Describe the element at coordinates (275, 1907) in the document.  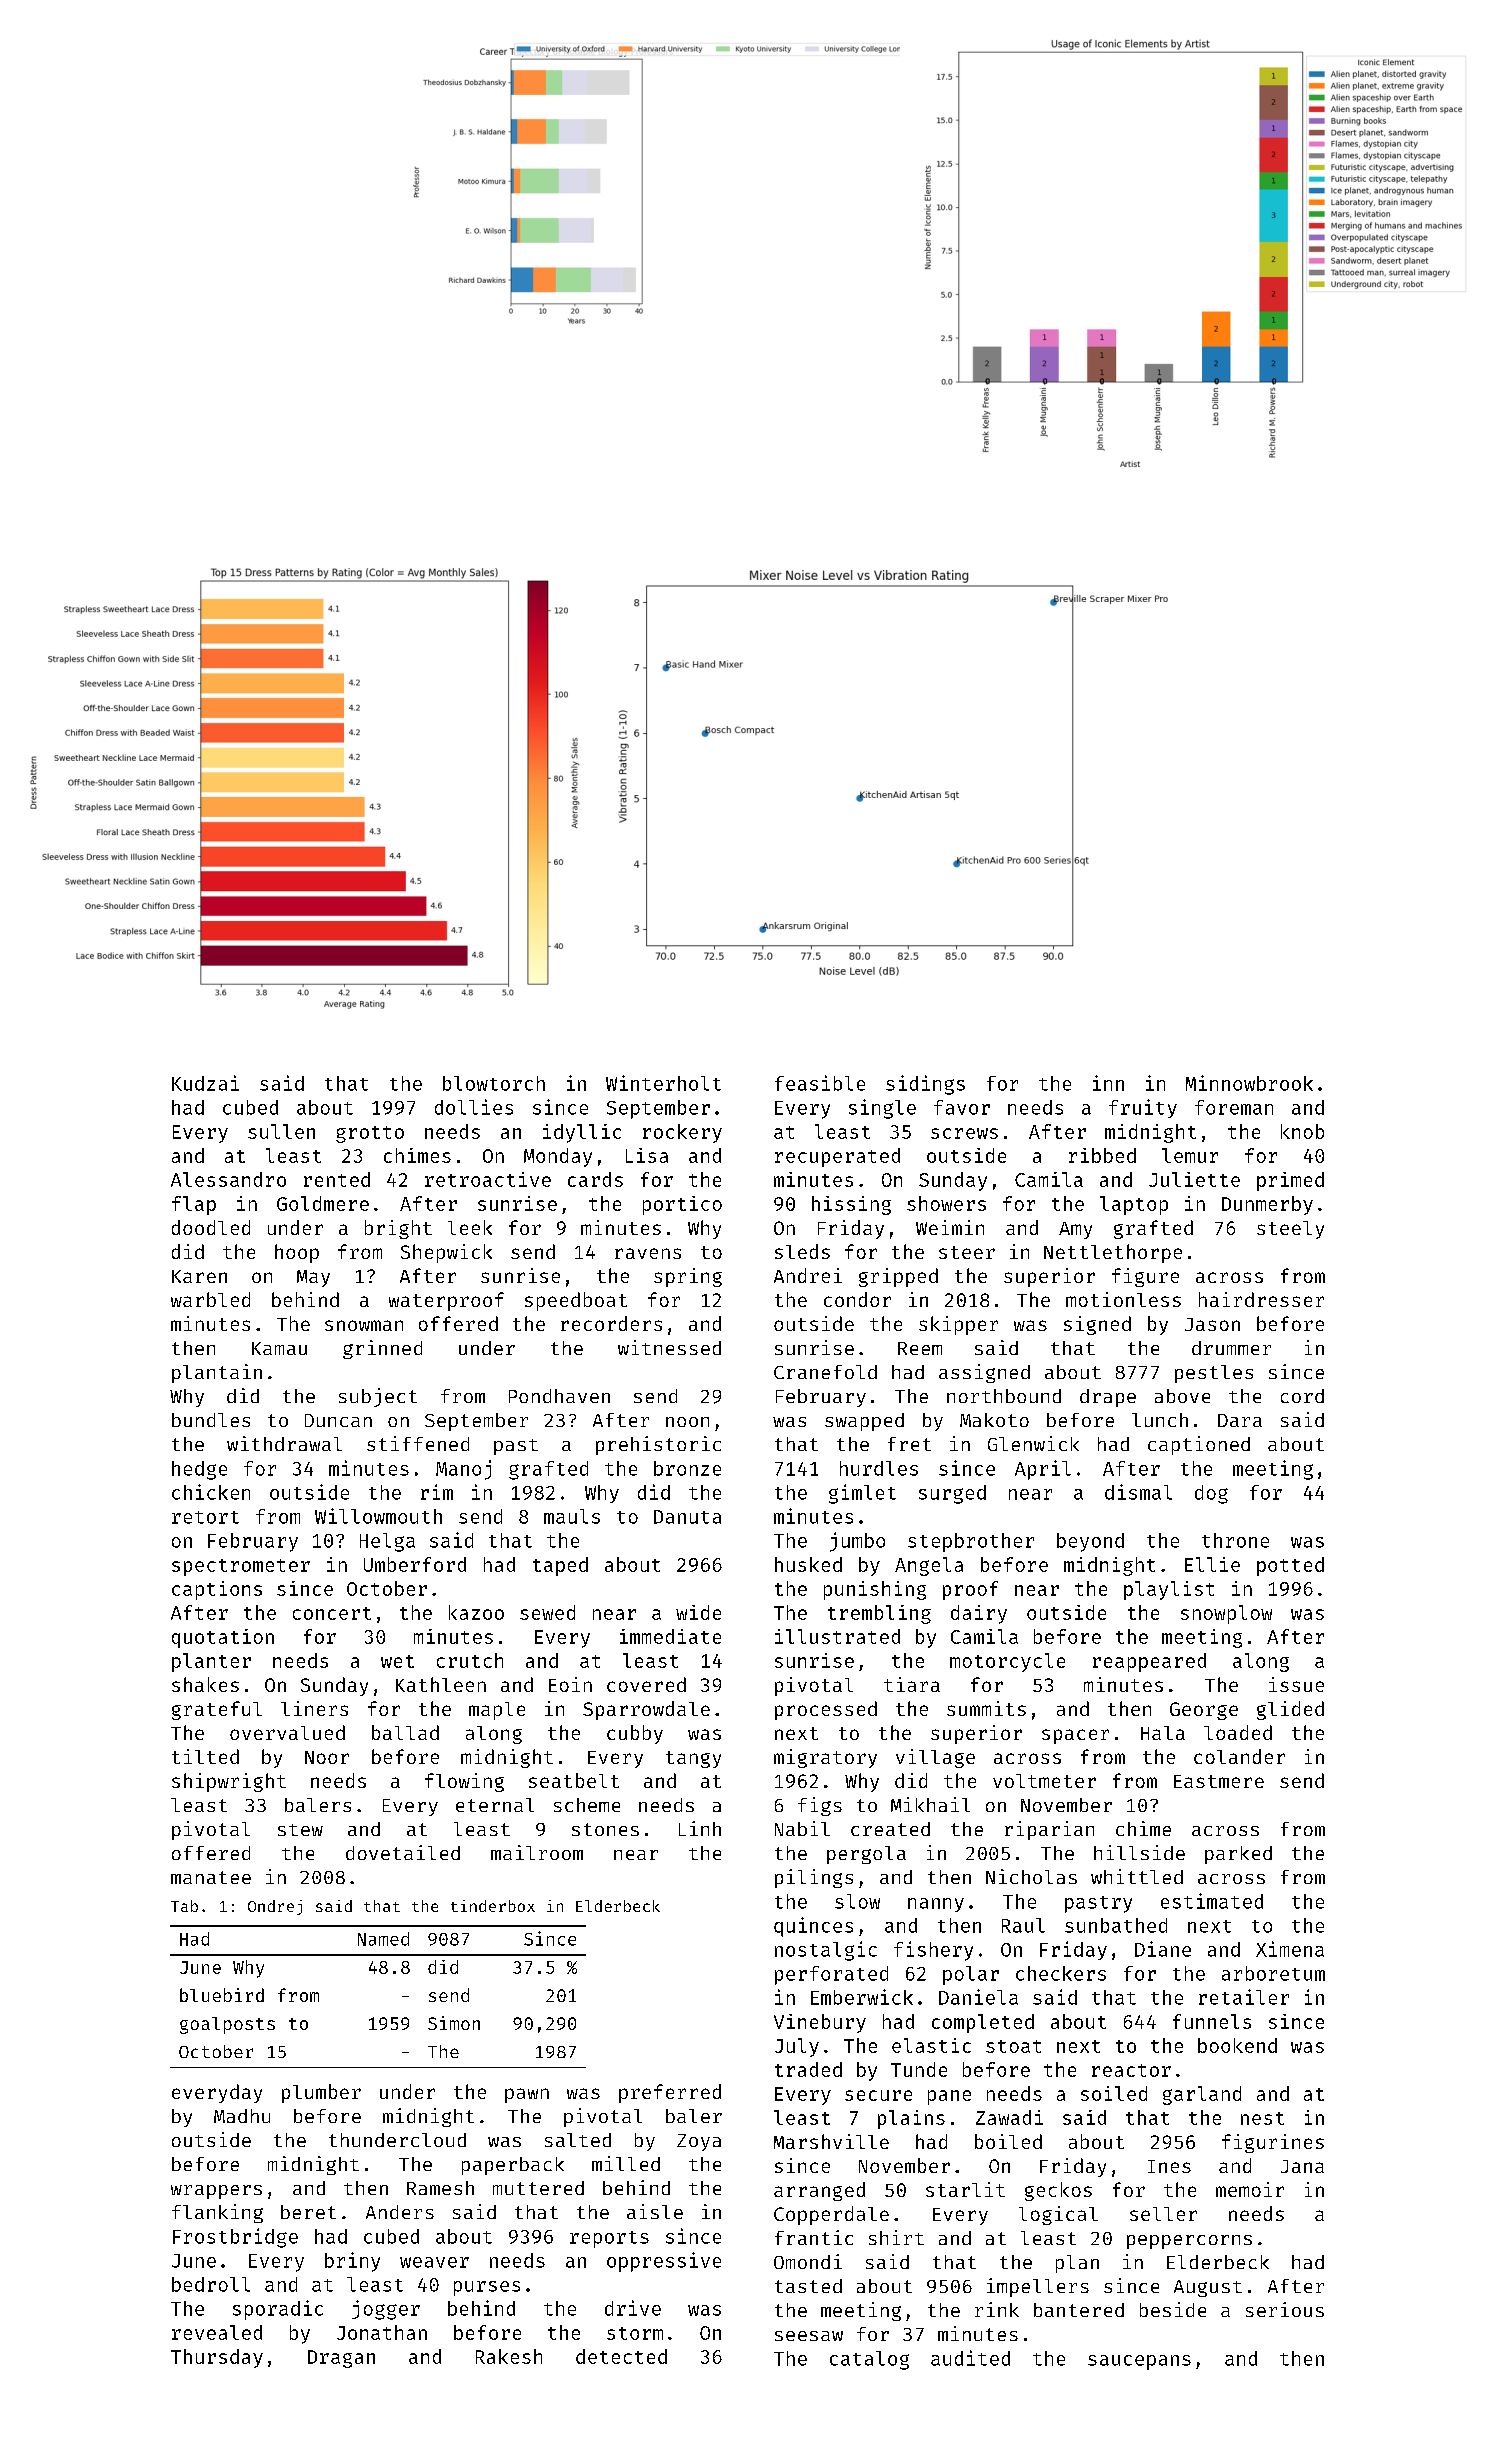
I see `Ondrej` at that location.
